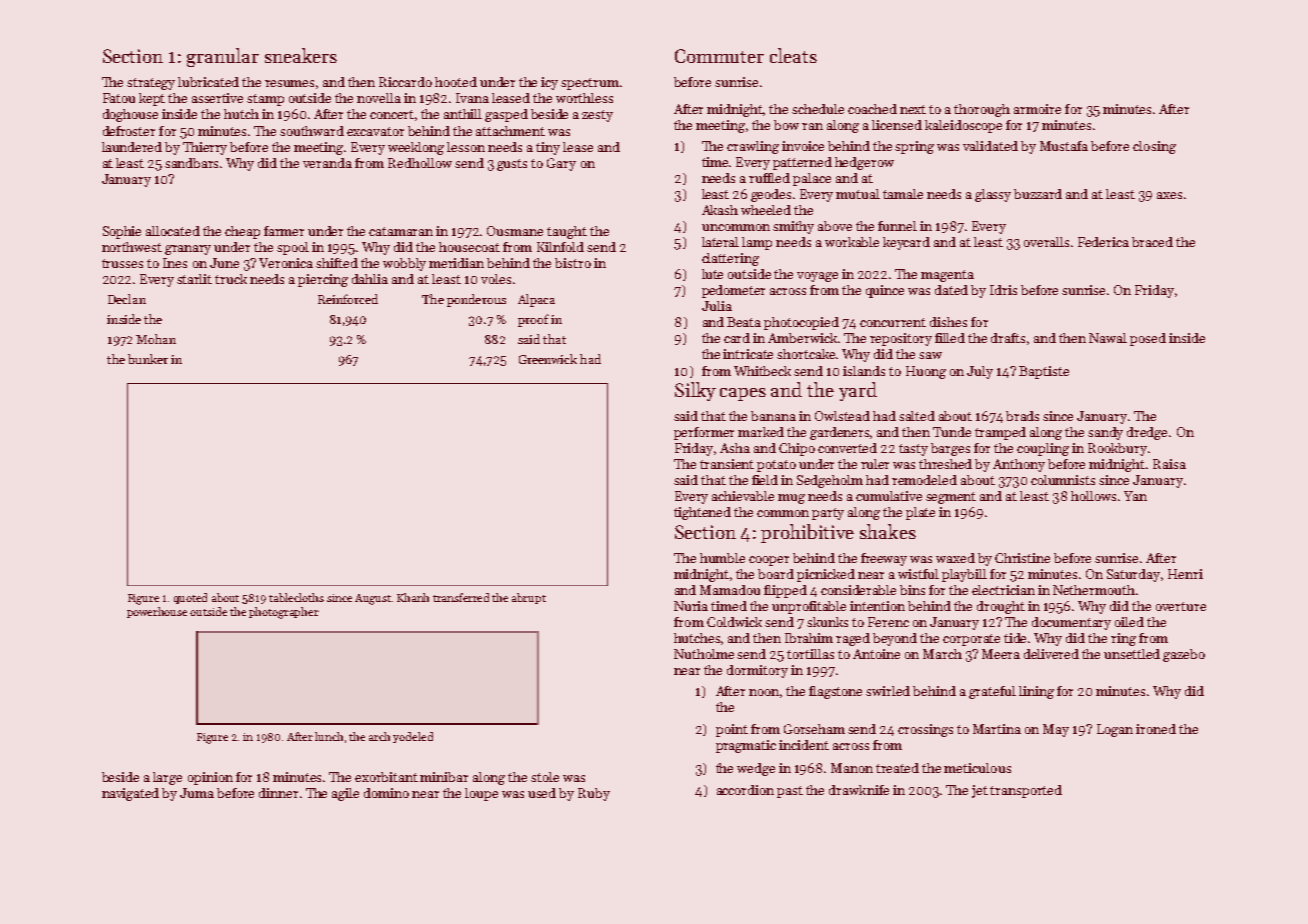 Image resolution: width=1308 pixels, height=924 pixels. Describe the element at coordinates (217, 98) in the image. I see `assertive` at that location.
